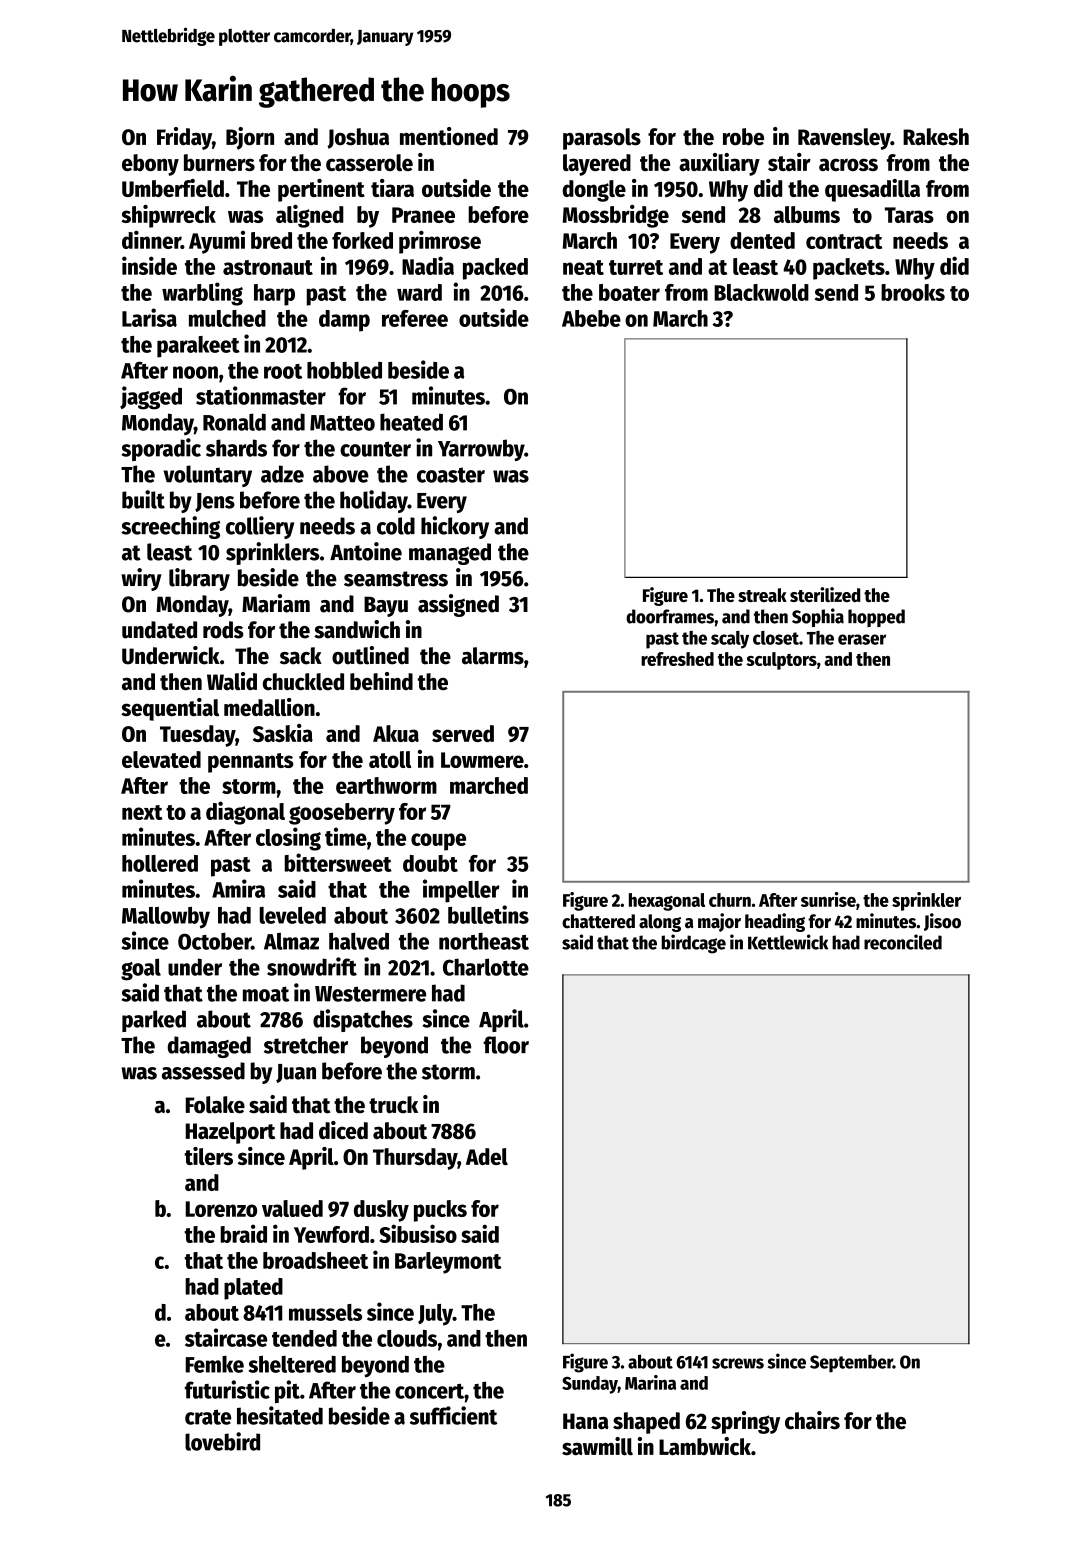 This document has width=1091, height=1543. Describe the element at coordinates (807, 214) in the document. I see `albums` at that location.
